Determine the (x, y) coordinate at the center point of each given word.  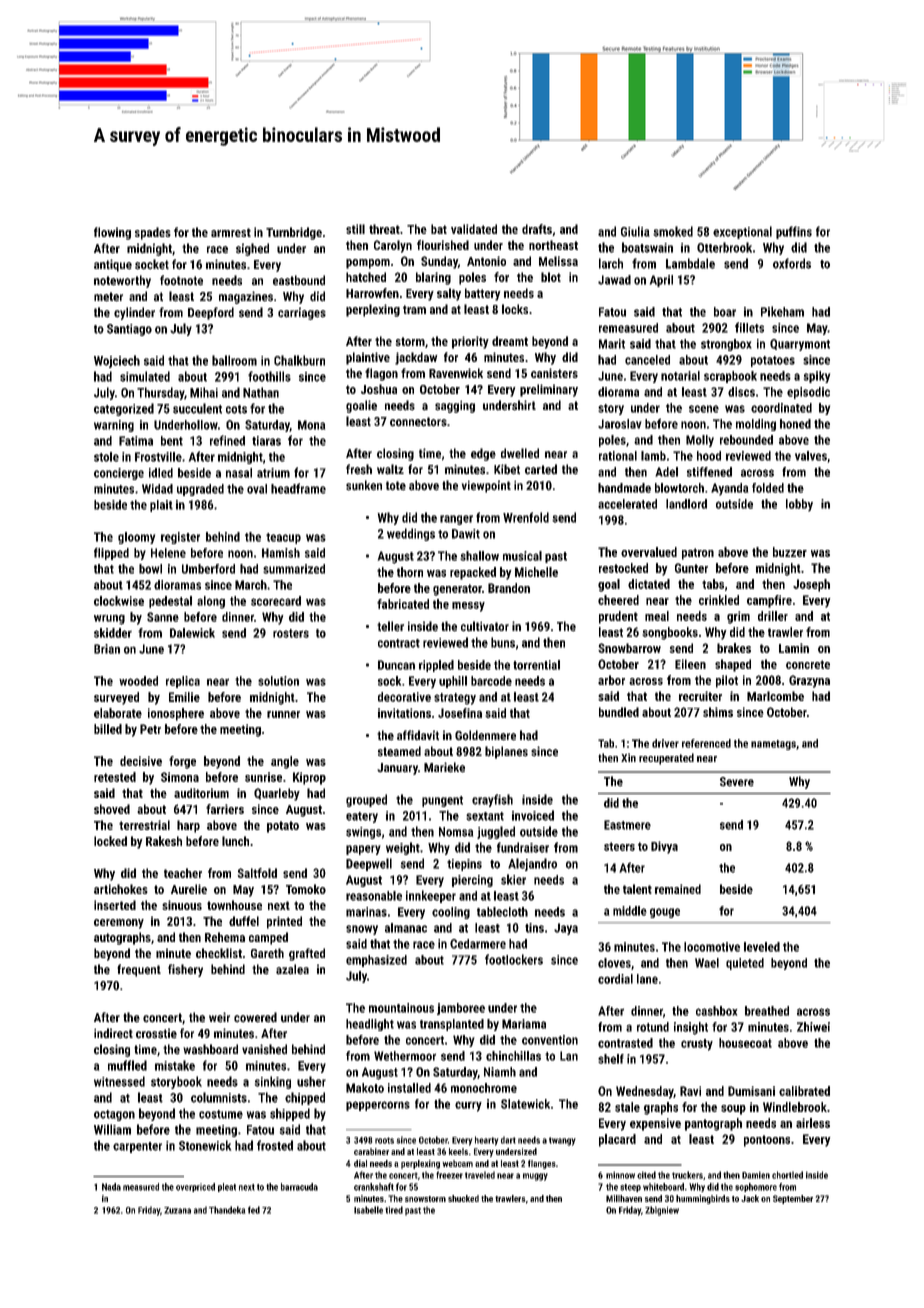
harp (188, 826)
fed (254, 1210)
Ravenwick (456, 373)
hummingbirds (703, 1199)
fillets (749, 327)
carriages (302, 313)
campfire (769, 601)
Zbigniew (662, 1211)
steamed (399, 751)
